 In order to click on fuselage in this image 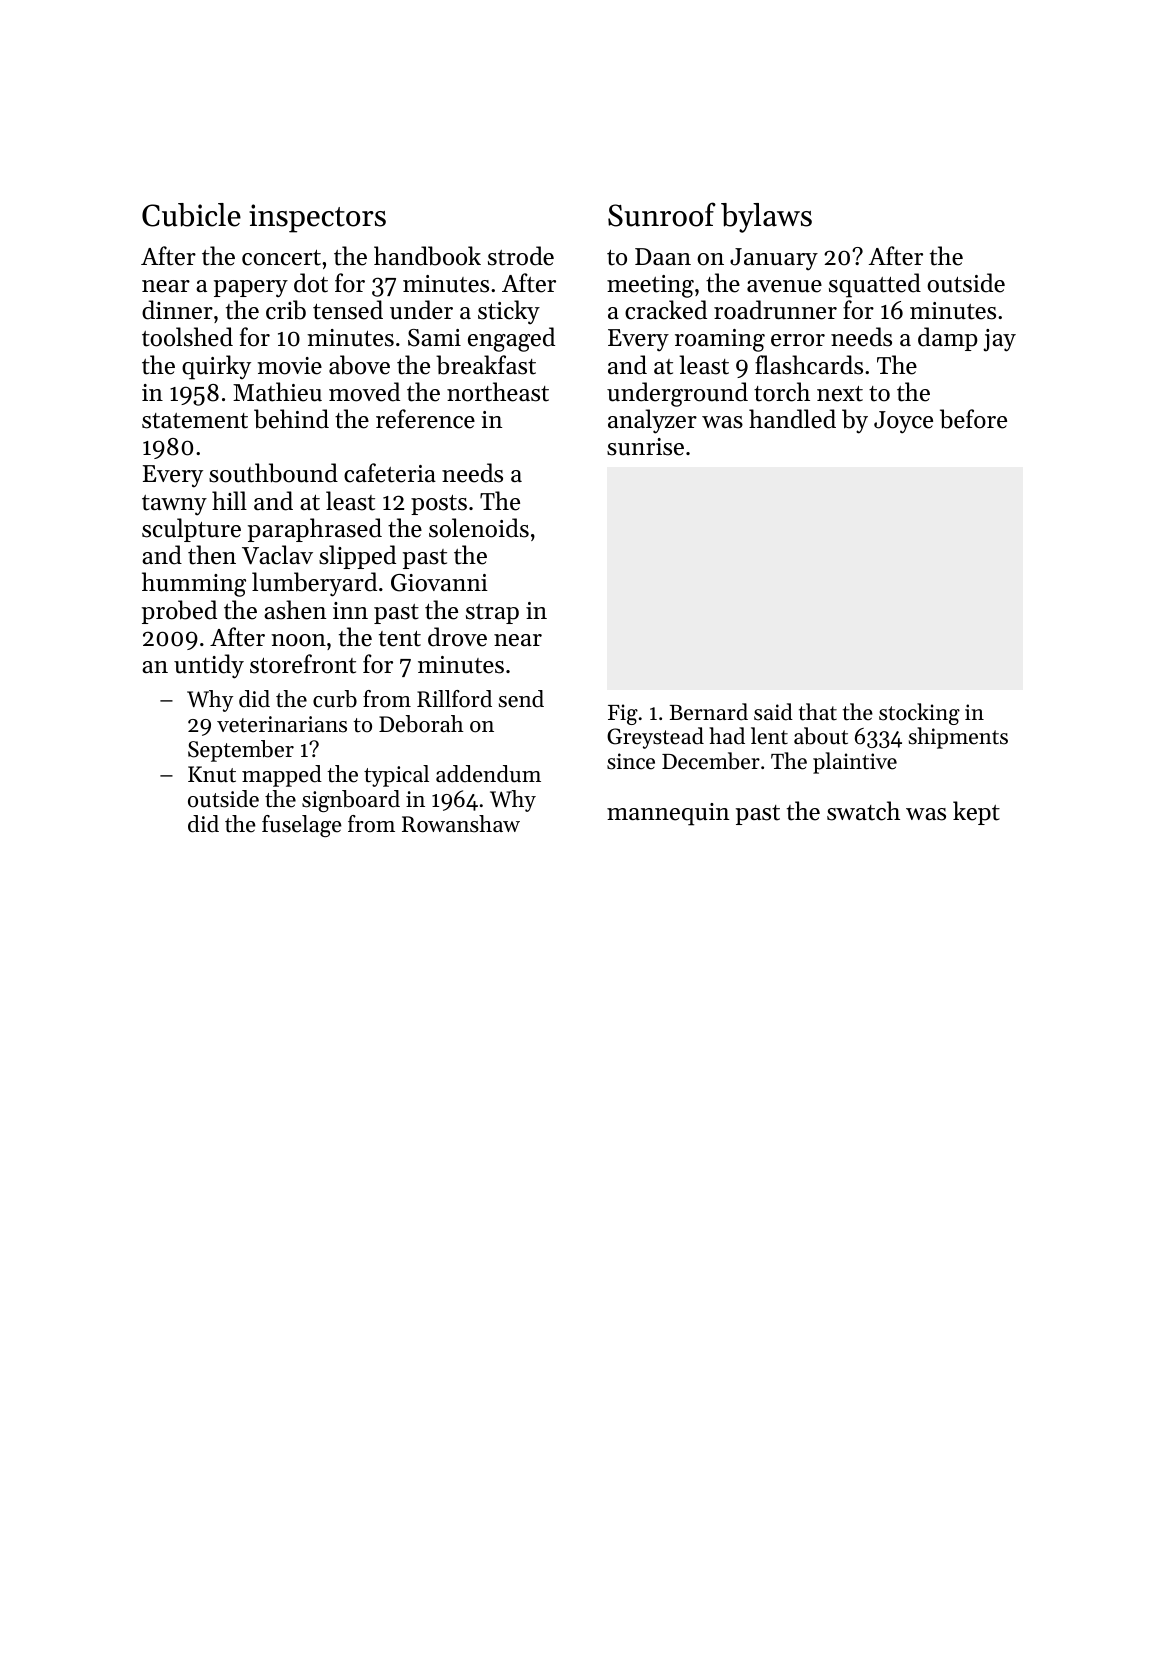, I will do `click(302, 826)`.
